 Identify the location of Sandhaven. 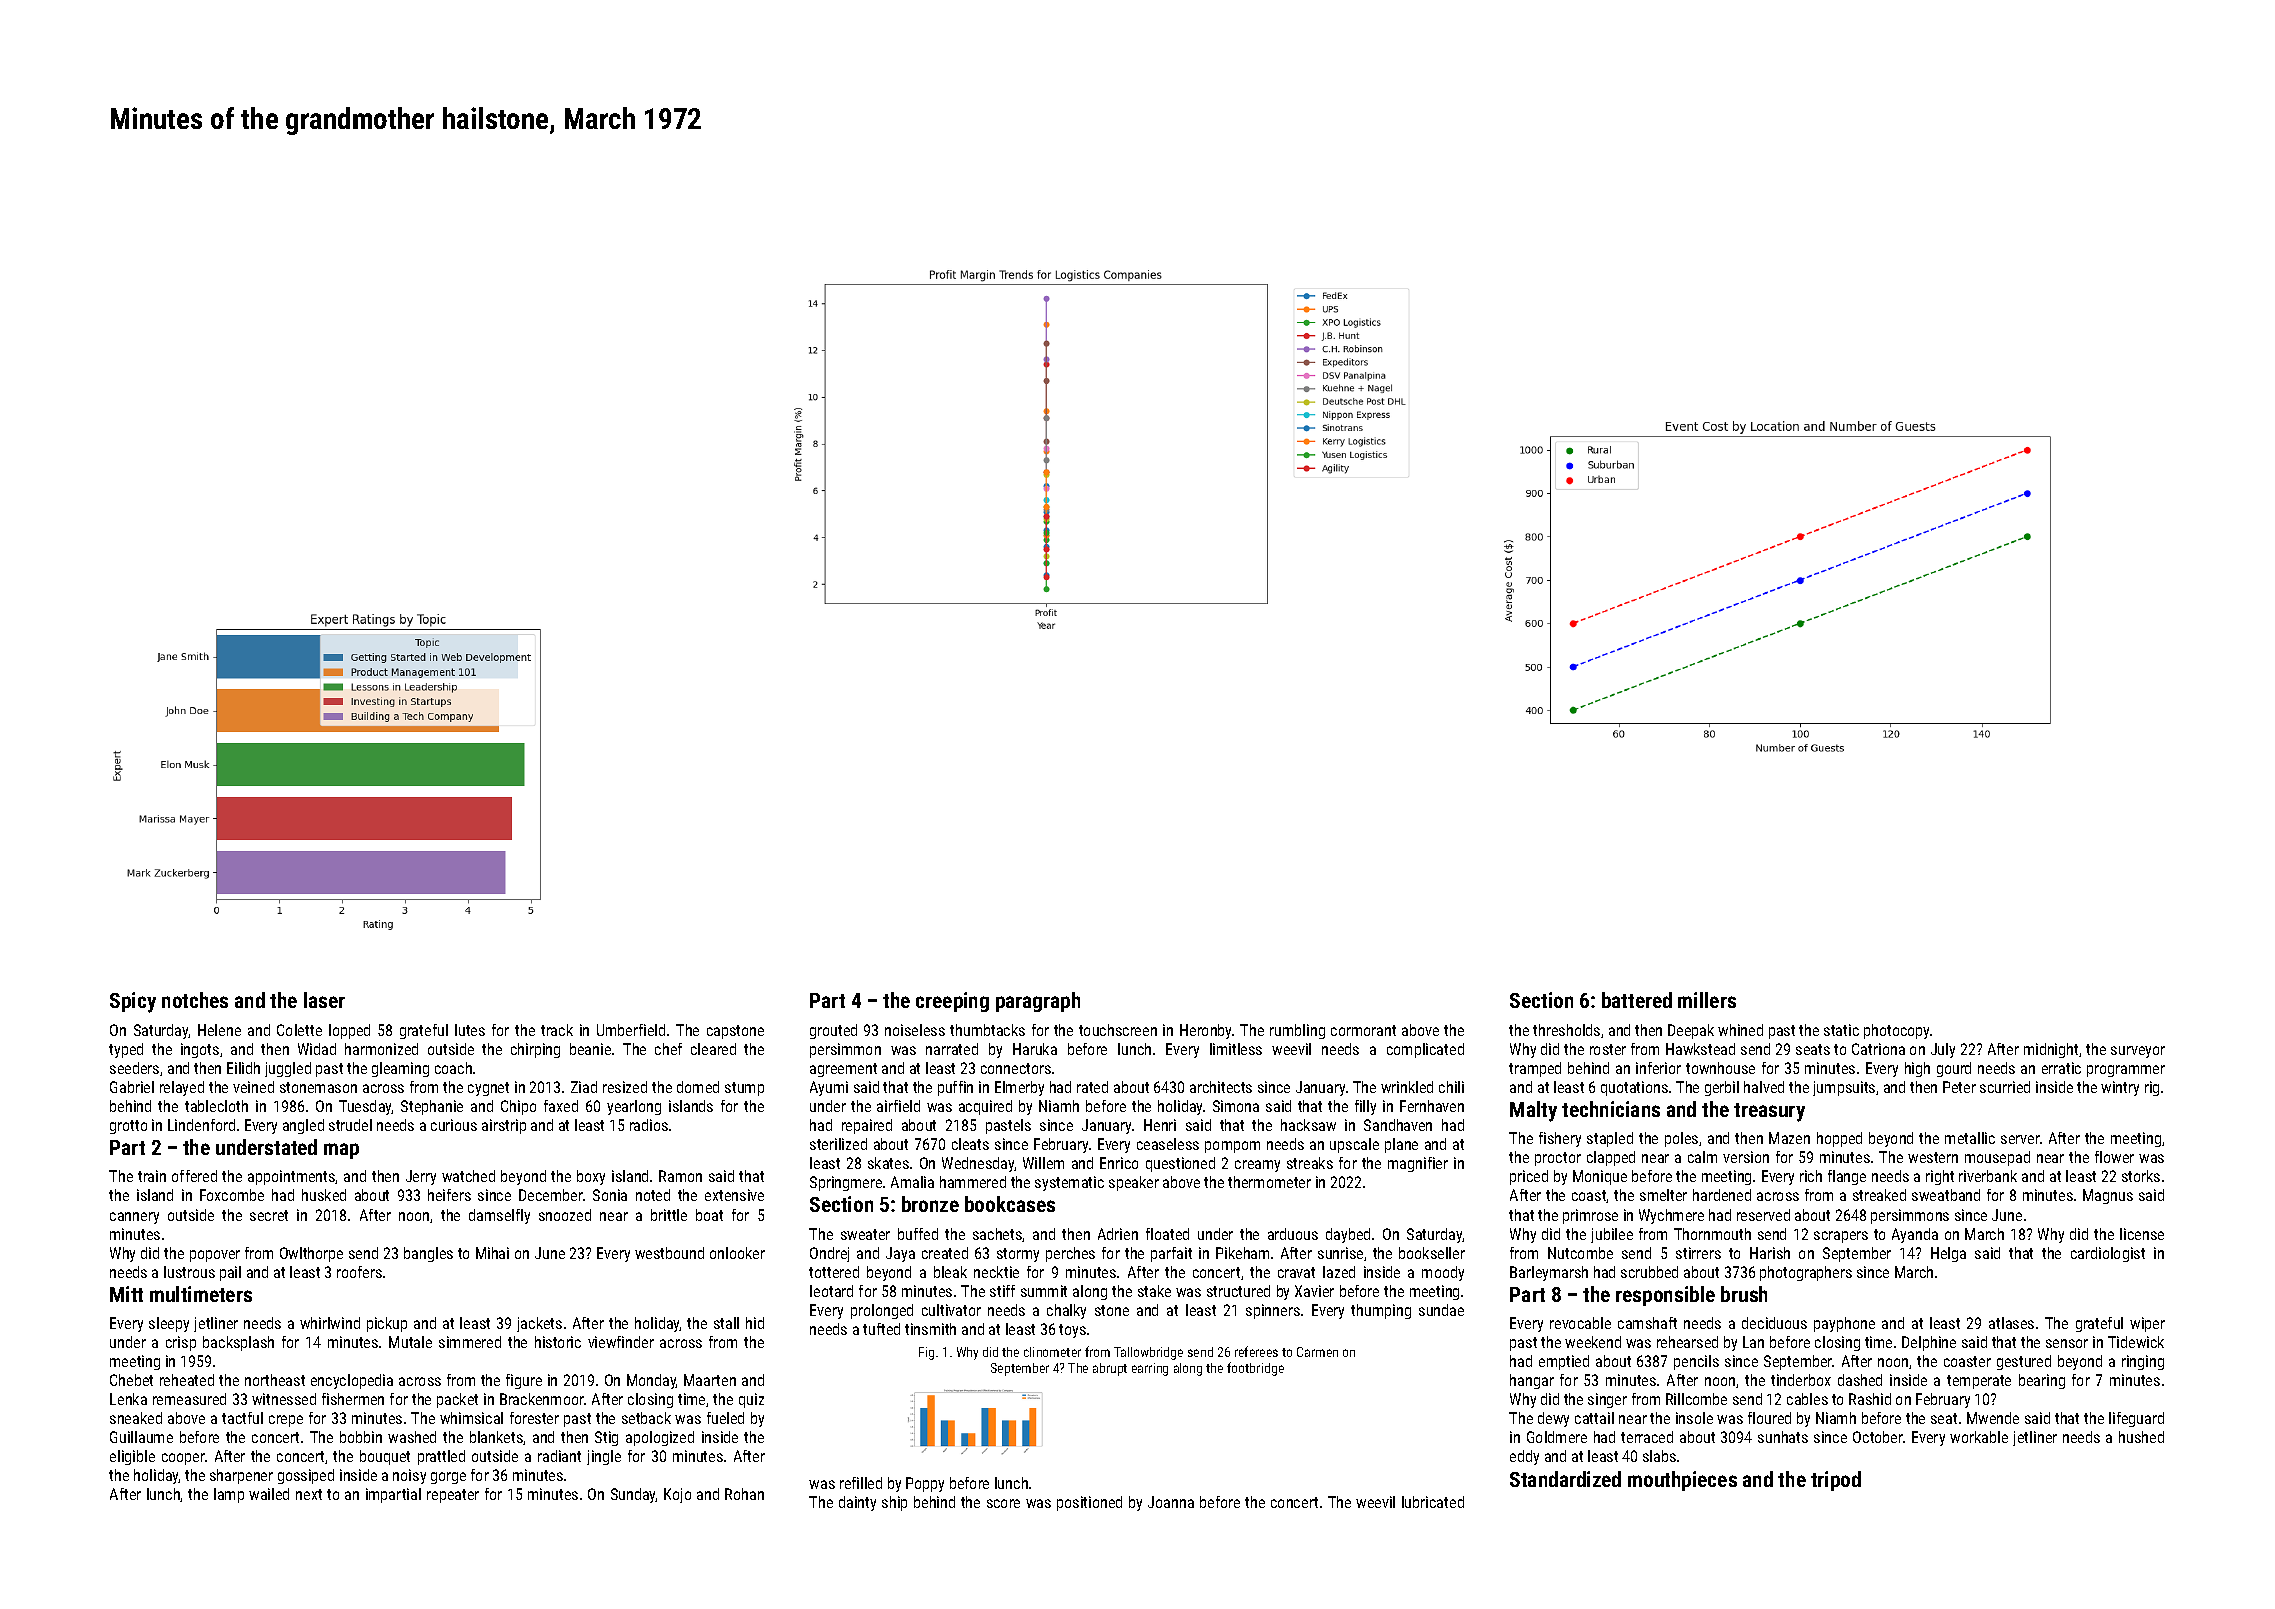
(1398, 1125).
